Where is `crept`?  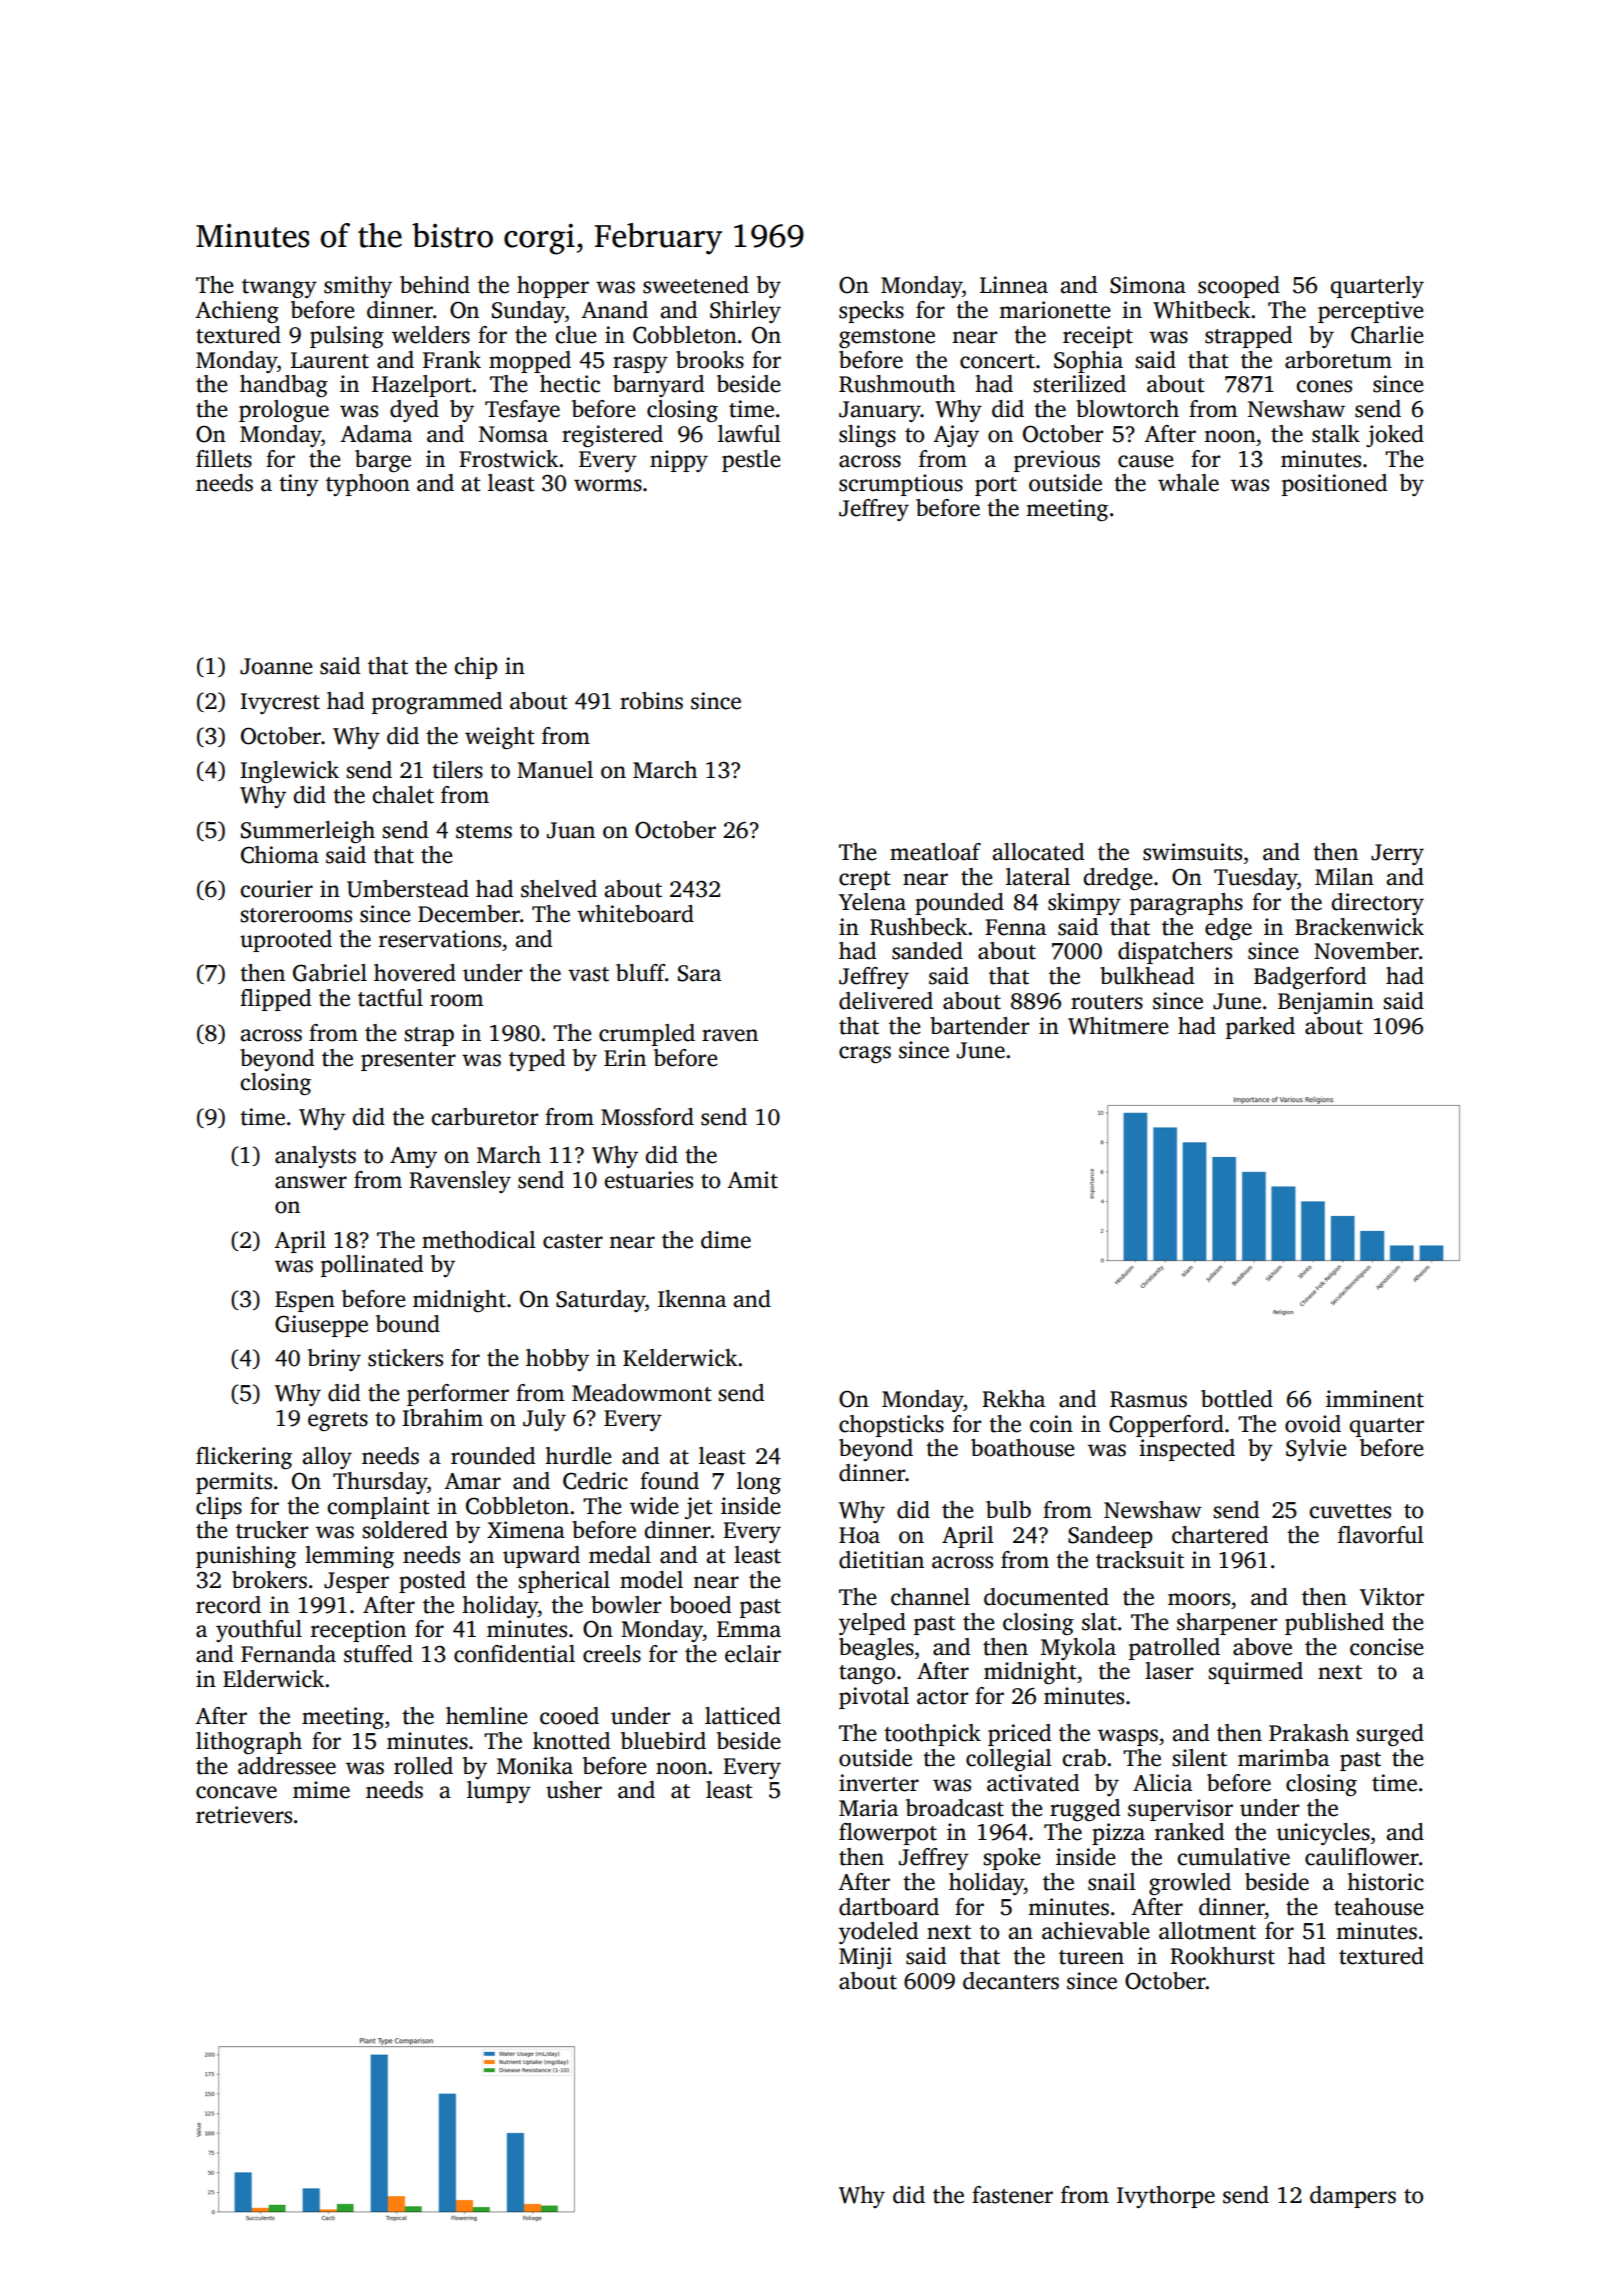 crept is located at coordinates (865, 880).
